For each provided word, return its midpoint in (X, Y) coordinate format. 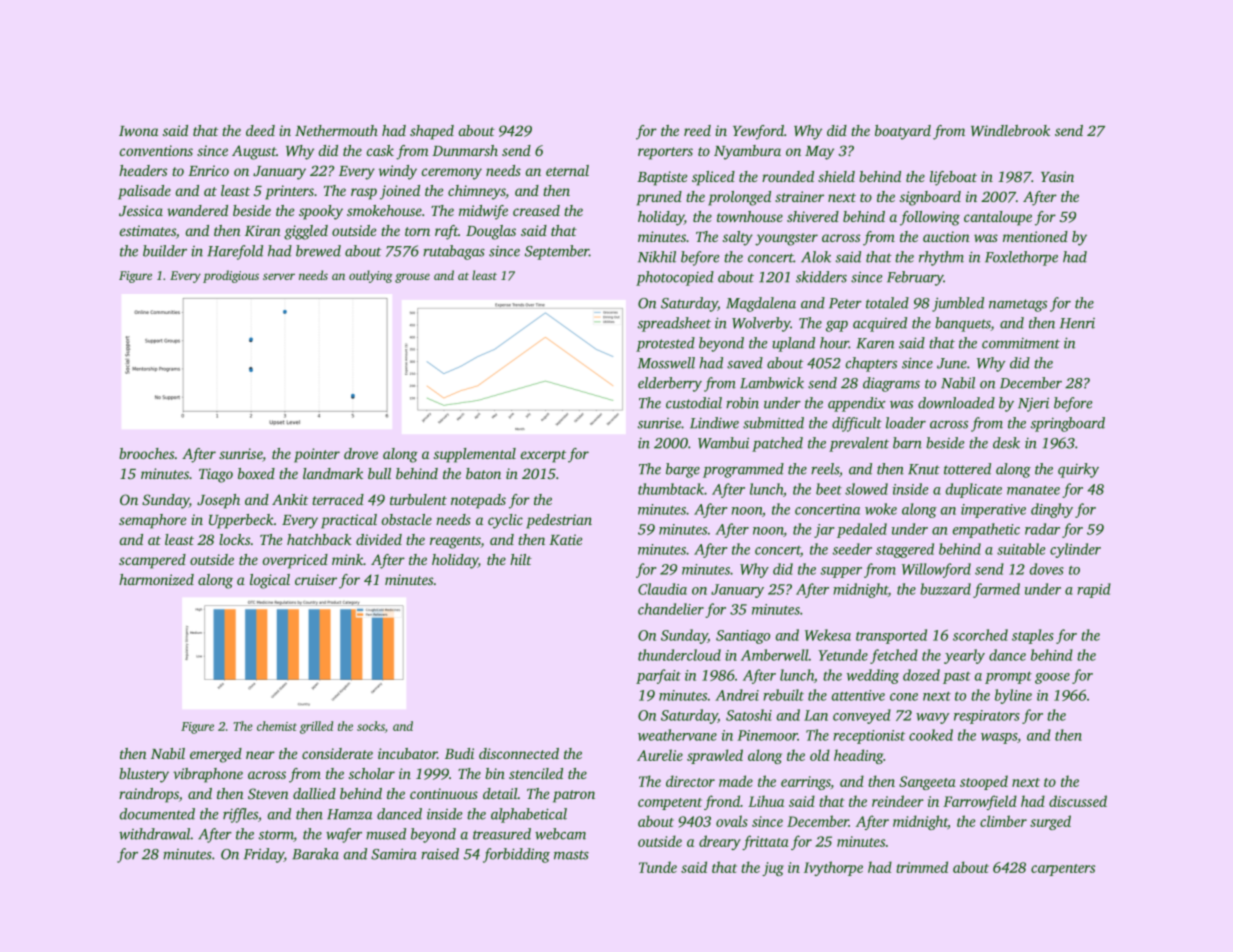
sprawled (715, 756)
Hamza (349, 814)
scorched (980, 635)
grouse (412, 278)
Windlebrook (1010, 130)
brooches (146, 453)
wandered (197, 210)
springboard (1068, 424)
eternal (567, 170)
